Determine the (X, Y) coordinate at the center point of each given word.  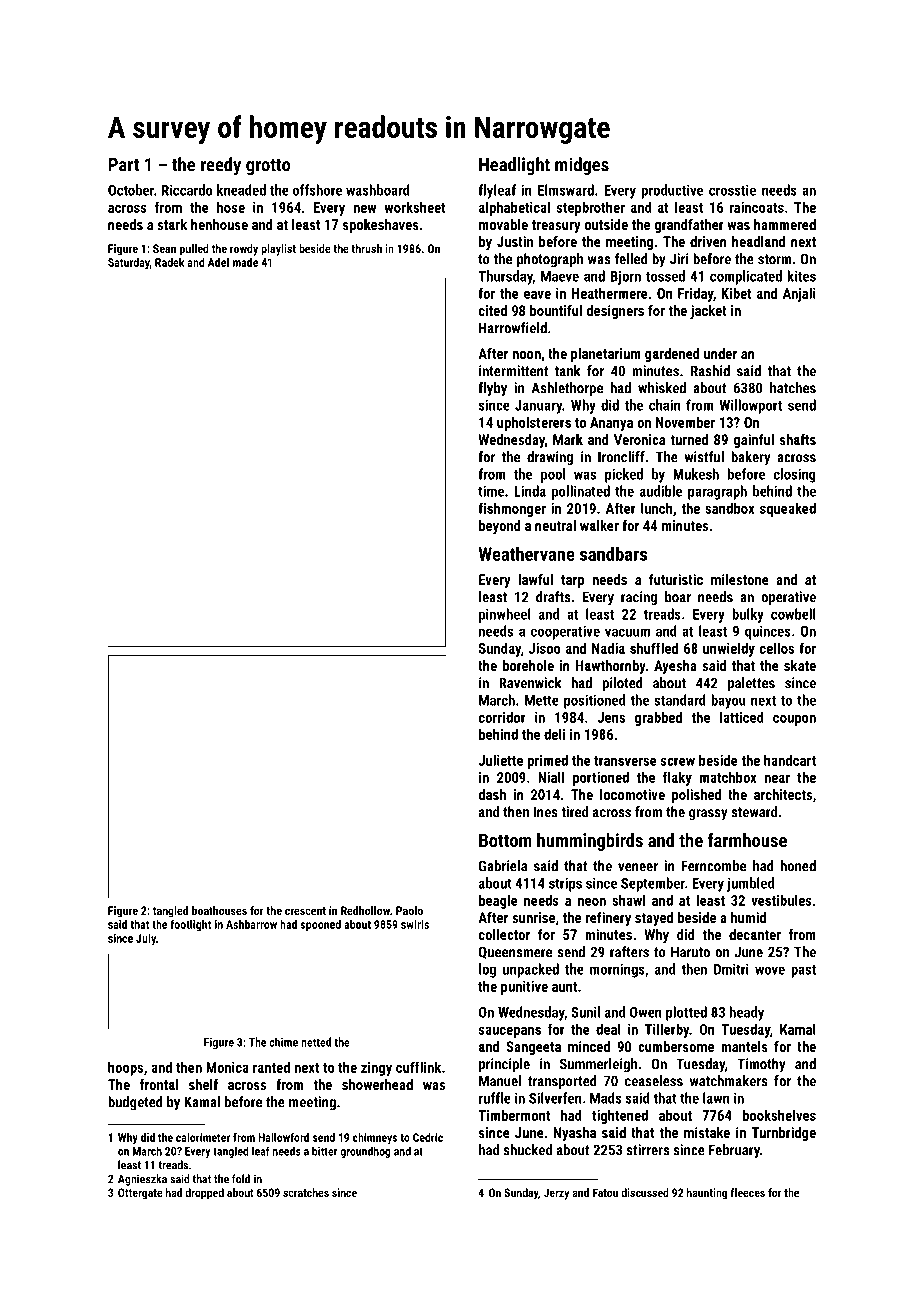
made (245, 262)
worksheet (415, 207)
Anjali (799, 294)
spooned (321, 925)
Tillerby (667, 1030)
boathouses (219, 910)
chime (283, 1042)
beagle (498, 901)
